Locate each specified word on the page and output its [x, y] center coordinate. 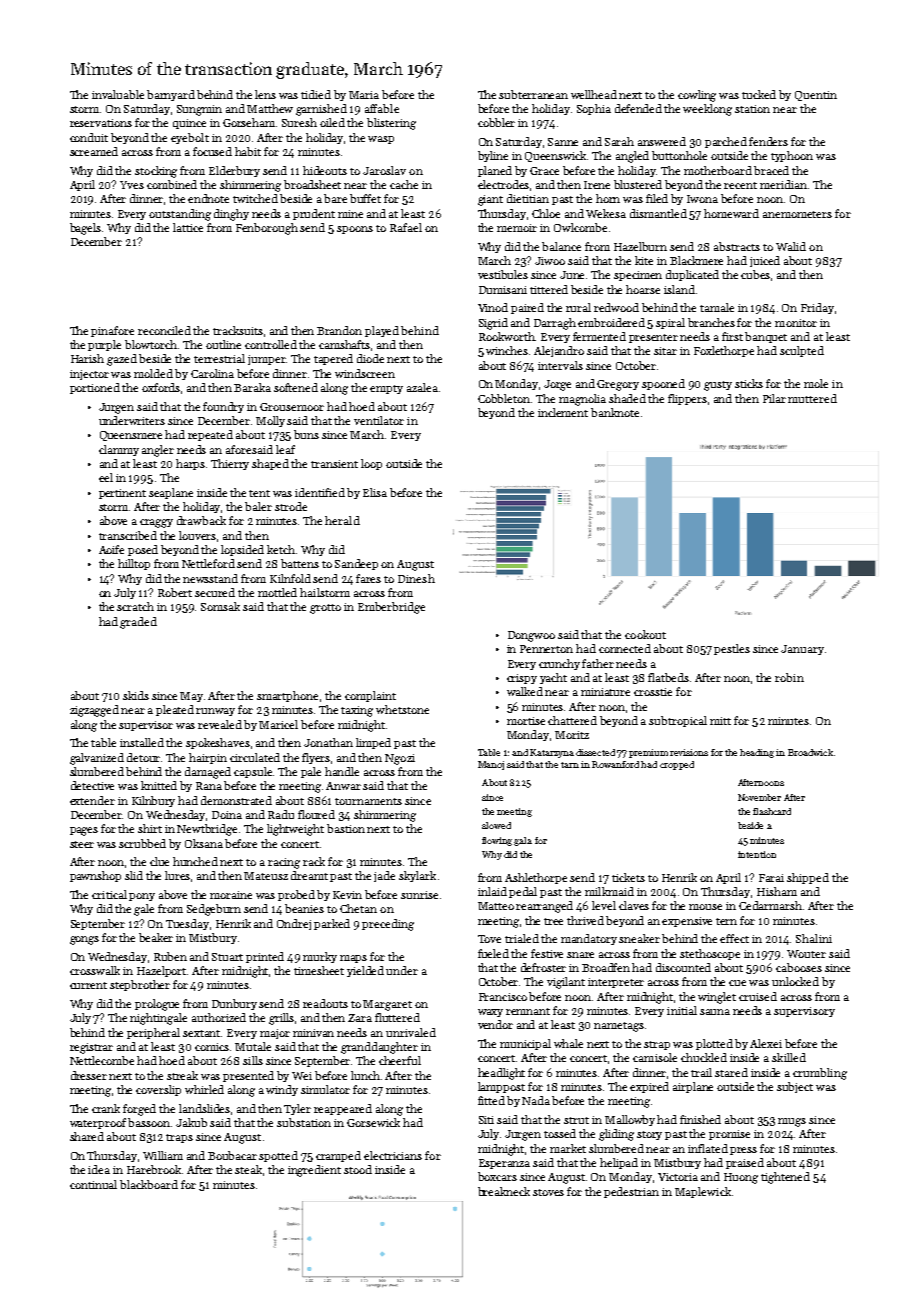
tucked [759, 94]
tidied [316, 94]
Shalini [814, 938]
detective [92, 785]
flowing [497, 841]
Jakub [191, 1122]
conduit [89, 137]
